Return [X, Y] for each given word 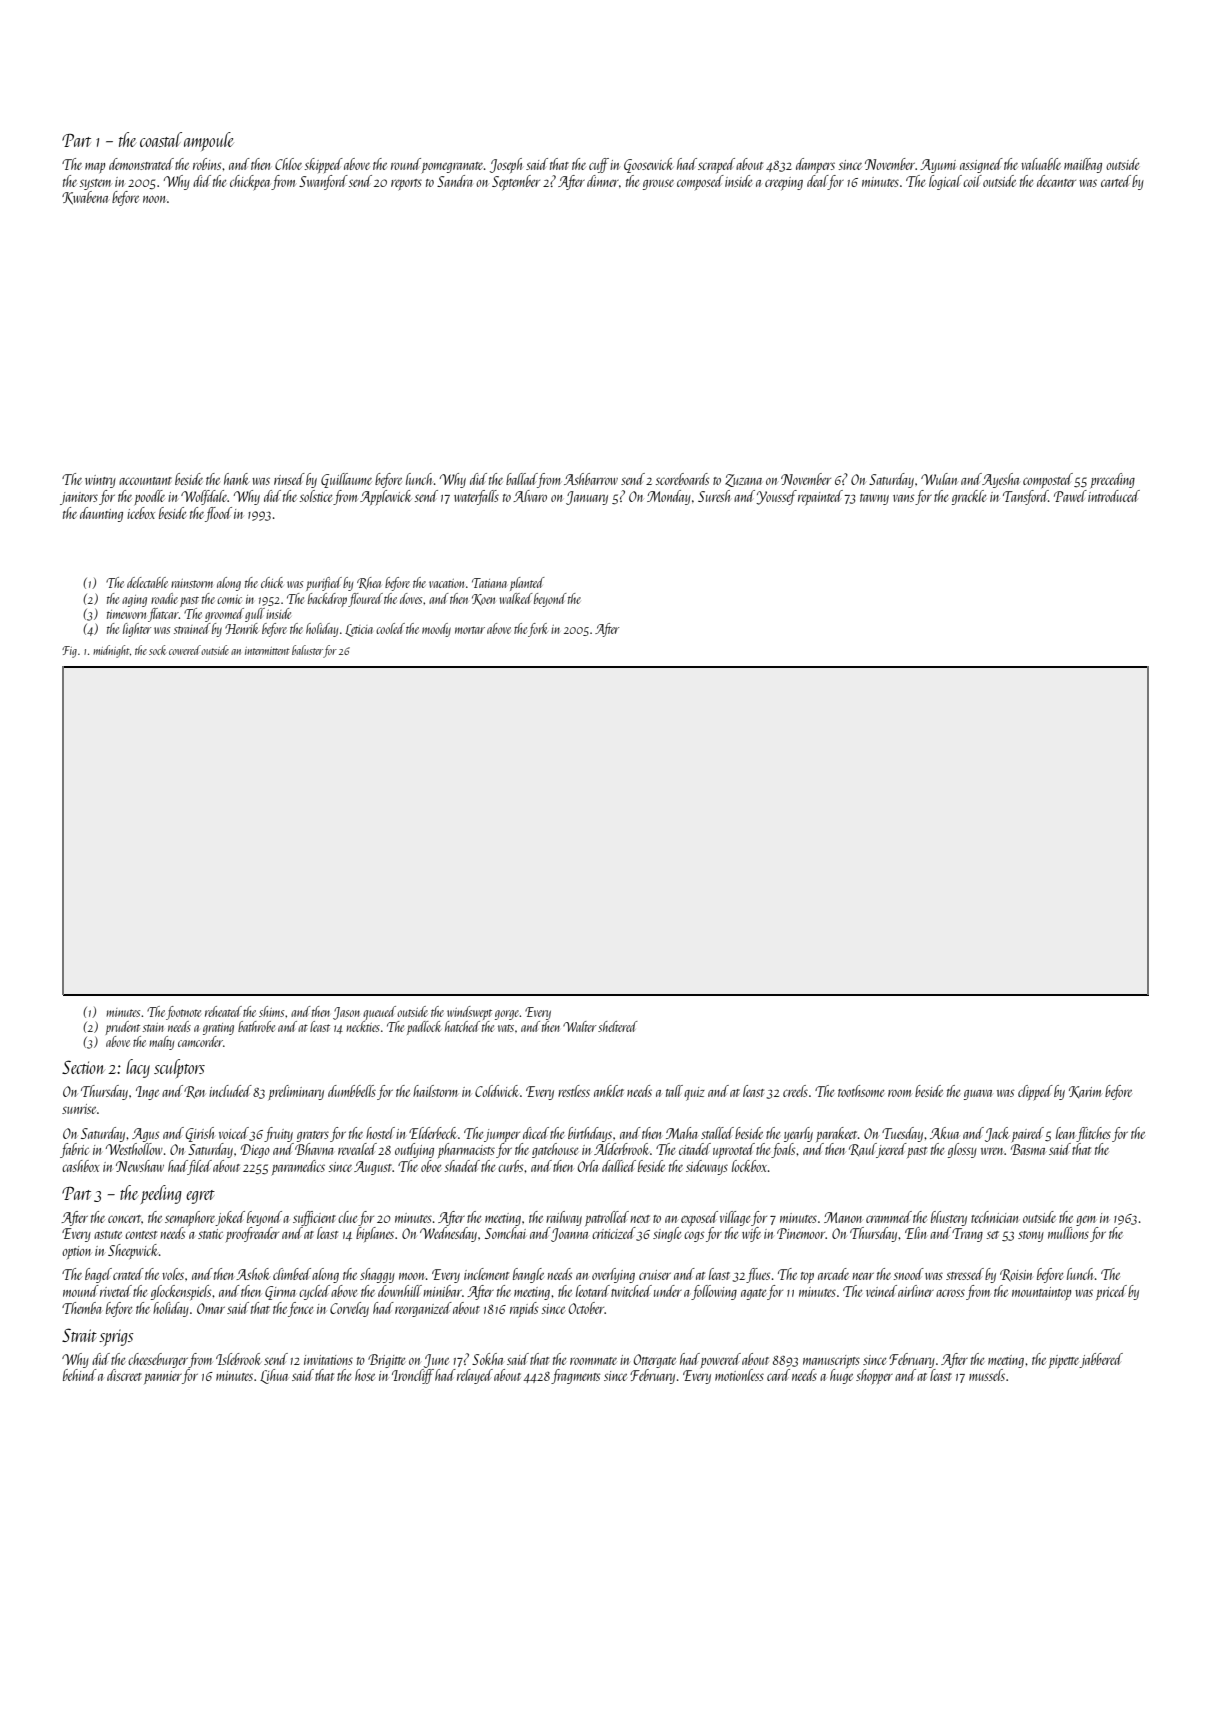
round [406, 164]
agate [753, 1294]
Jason [346, 1013]
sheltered [618, 1026]
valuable [1041, 164]
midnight [111, 651]
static [210, 1234]
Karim [1085, 1092]
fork [538, 630]
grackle [969, 497]
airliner [916, 1291]
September [516, 182]
